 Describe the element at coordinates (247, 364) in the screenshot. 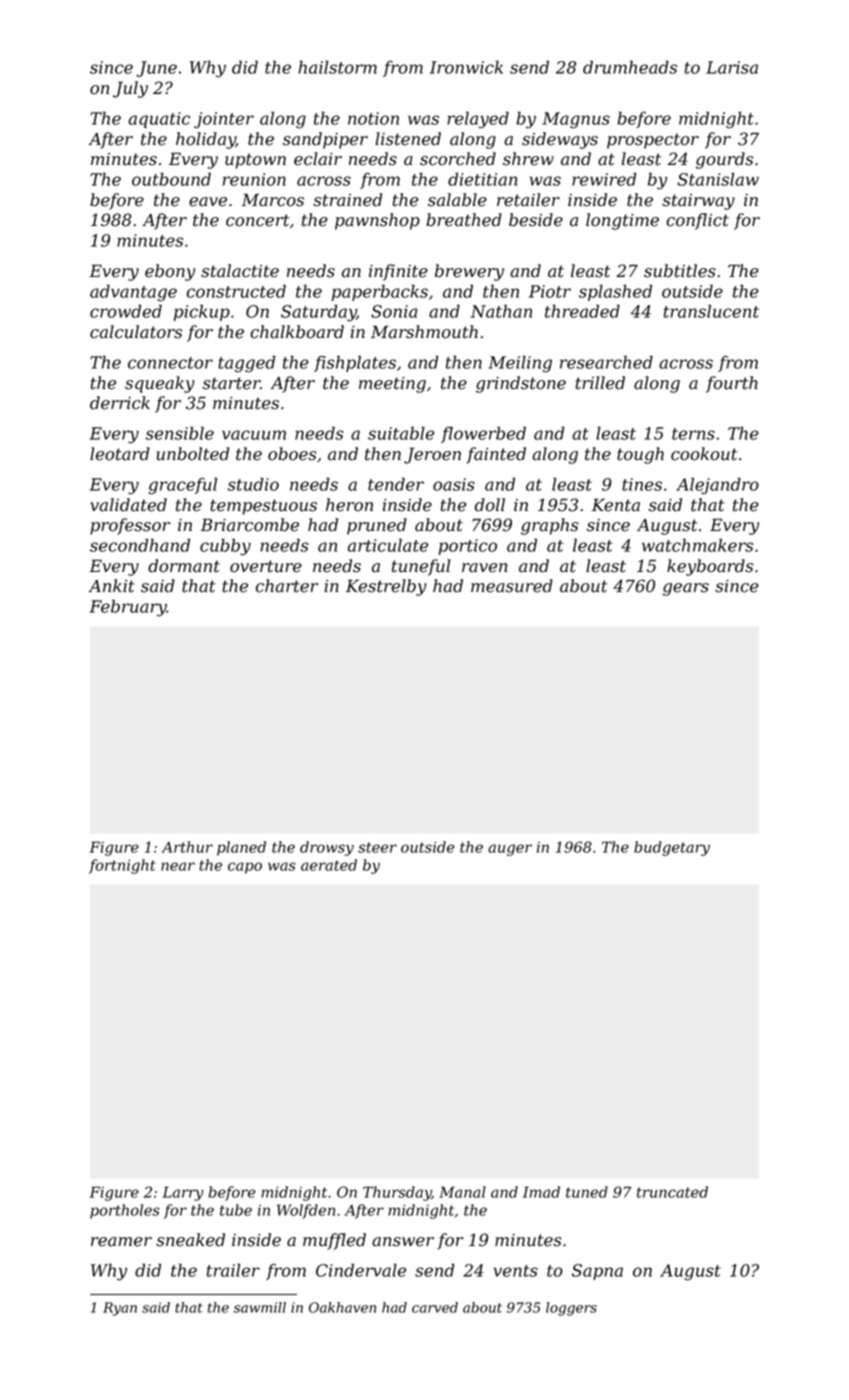

I see `tagged` at that location.
